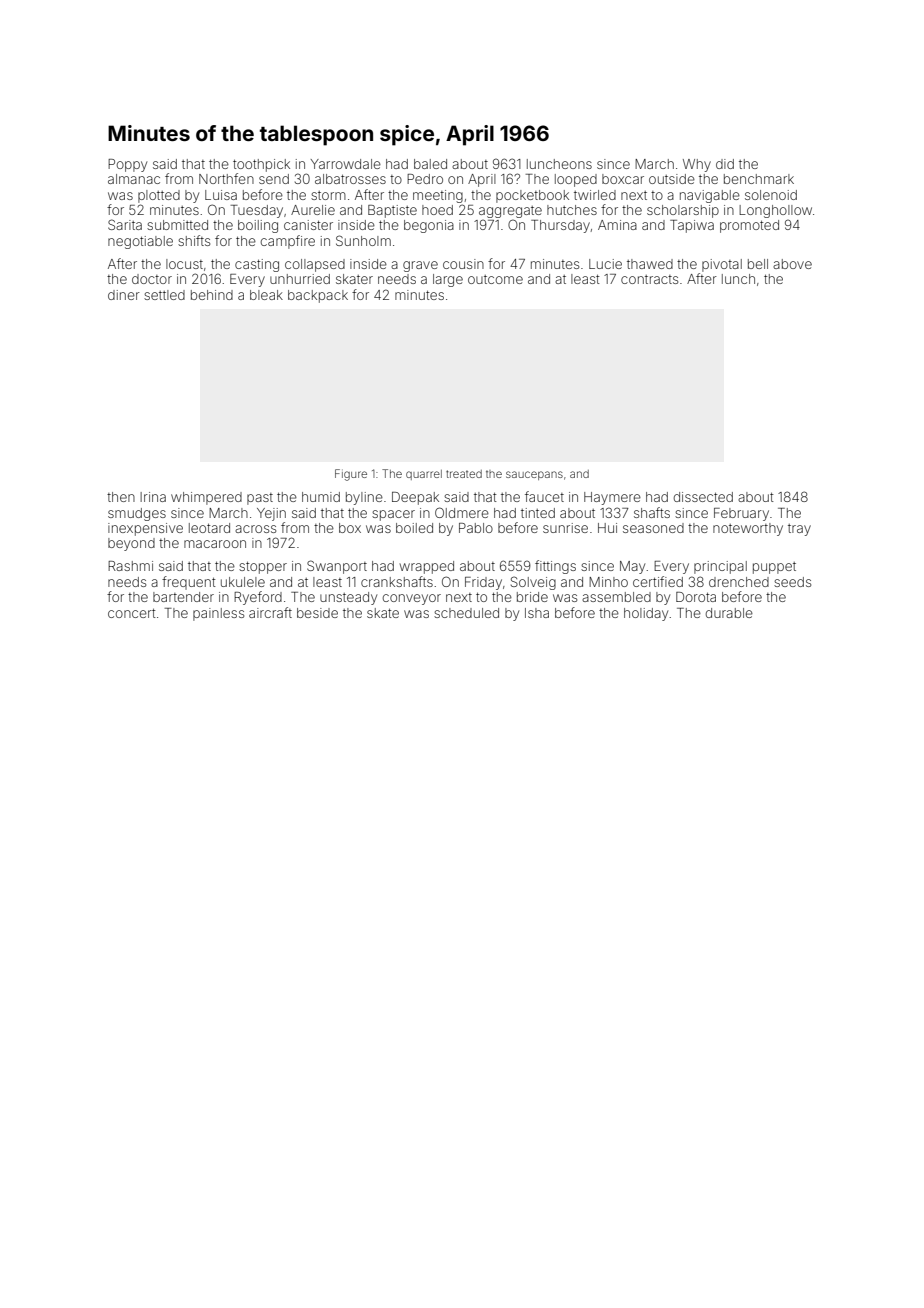  What do you see at coordinates (184, 264) in the document?
I see `locust` at bounding box center [184, 264].
